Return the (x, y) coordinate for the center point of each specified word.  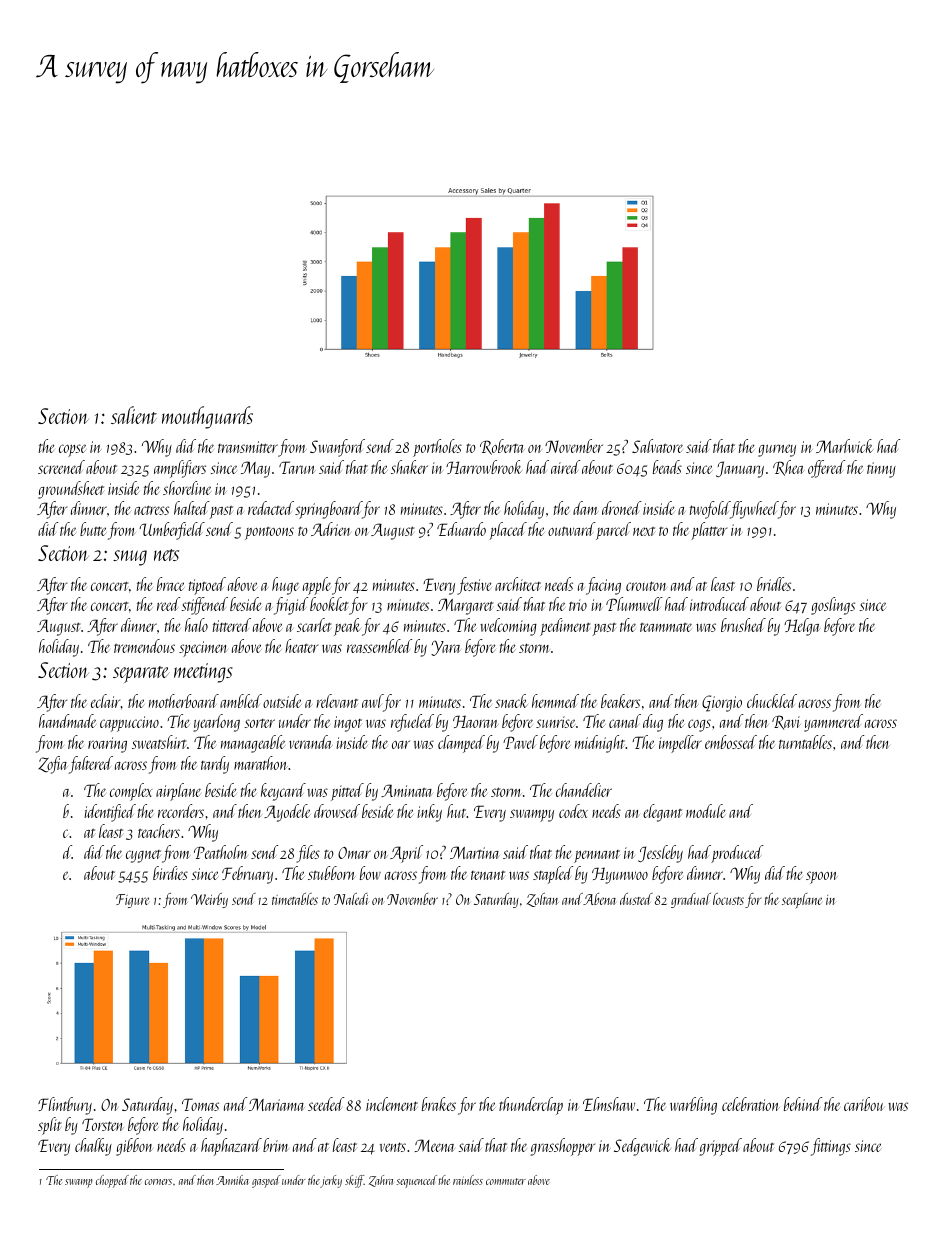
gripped (721, 1147)
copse (72, 450)
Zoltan (543, 900)
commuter (506, 1181)
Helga (802, 627)
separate (141, 674)
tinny (881, 470)
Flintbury (65, 1106)
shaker (409, 467)
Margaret (466, 606)
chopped (112, 1181)
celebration (751, 1104)
